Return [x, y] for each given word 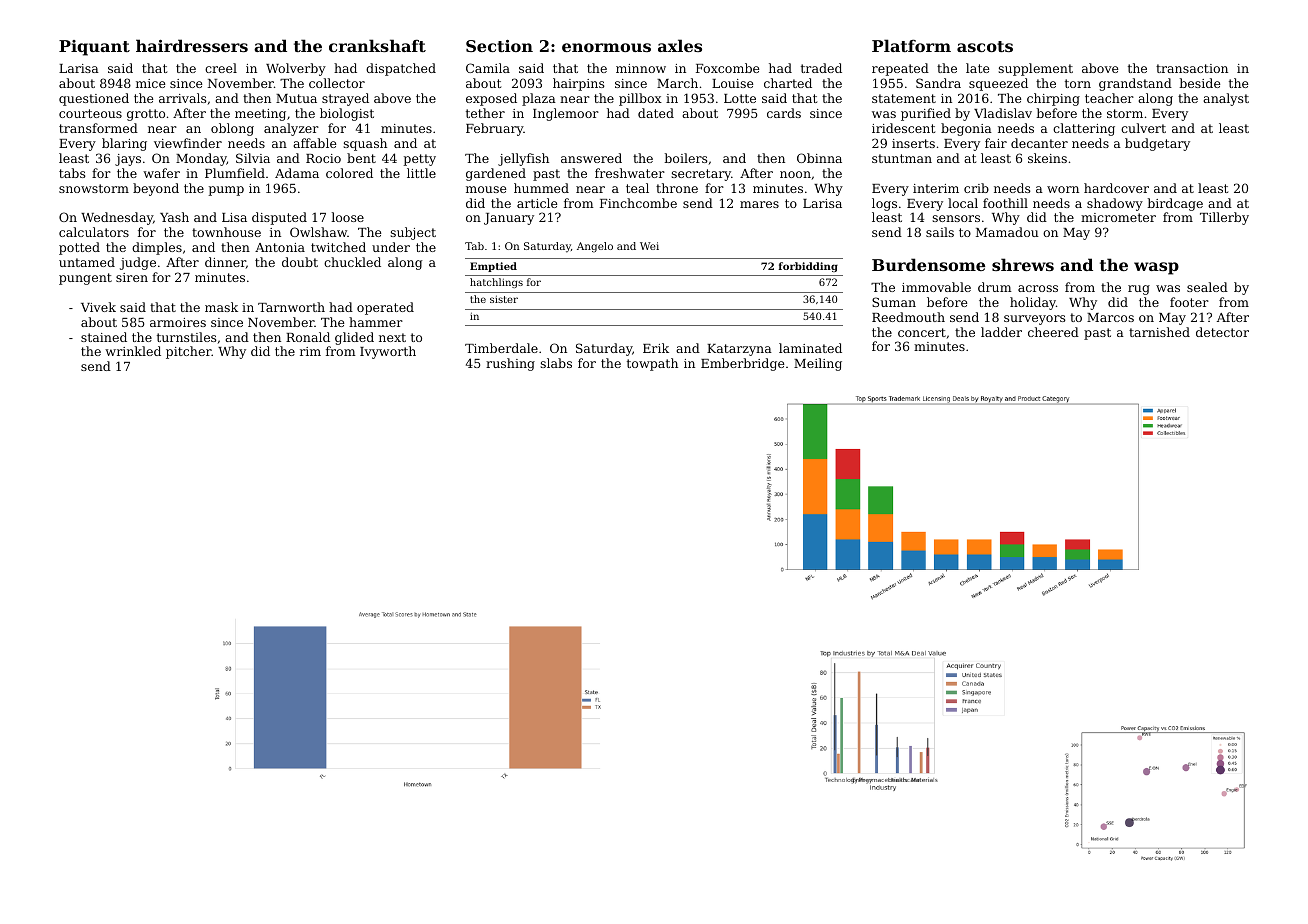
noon [795, 174]
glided [354, 338]
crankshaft [377, 45]
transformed [98, 128]
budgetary [1157, 144]
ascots [985, 46]
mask [221, 307]
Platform [911, 45]
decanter [1039, 143]
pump [226, 191]
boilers [686, 158]
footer [1189, 302]
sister [504, 299]
